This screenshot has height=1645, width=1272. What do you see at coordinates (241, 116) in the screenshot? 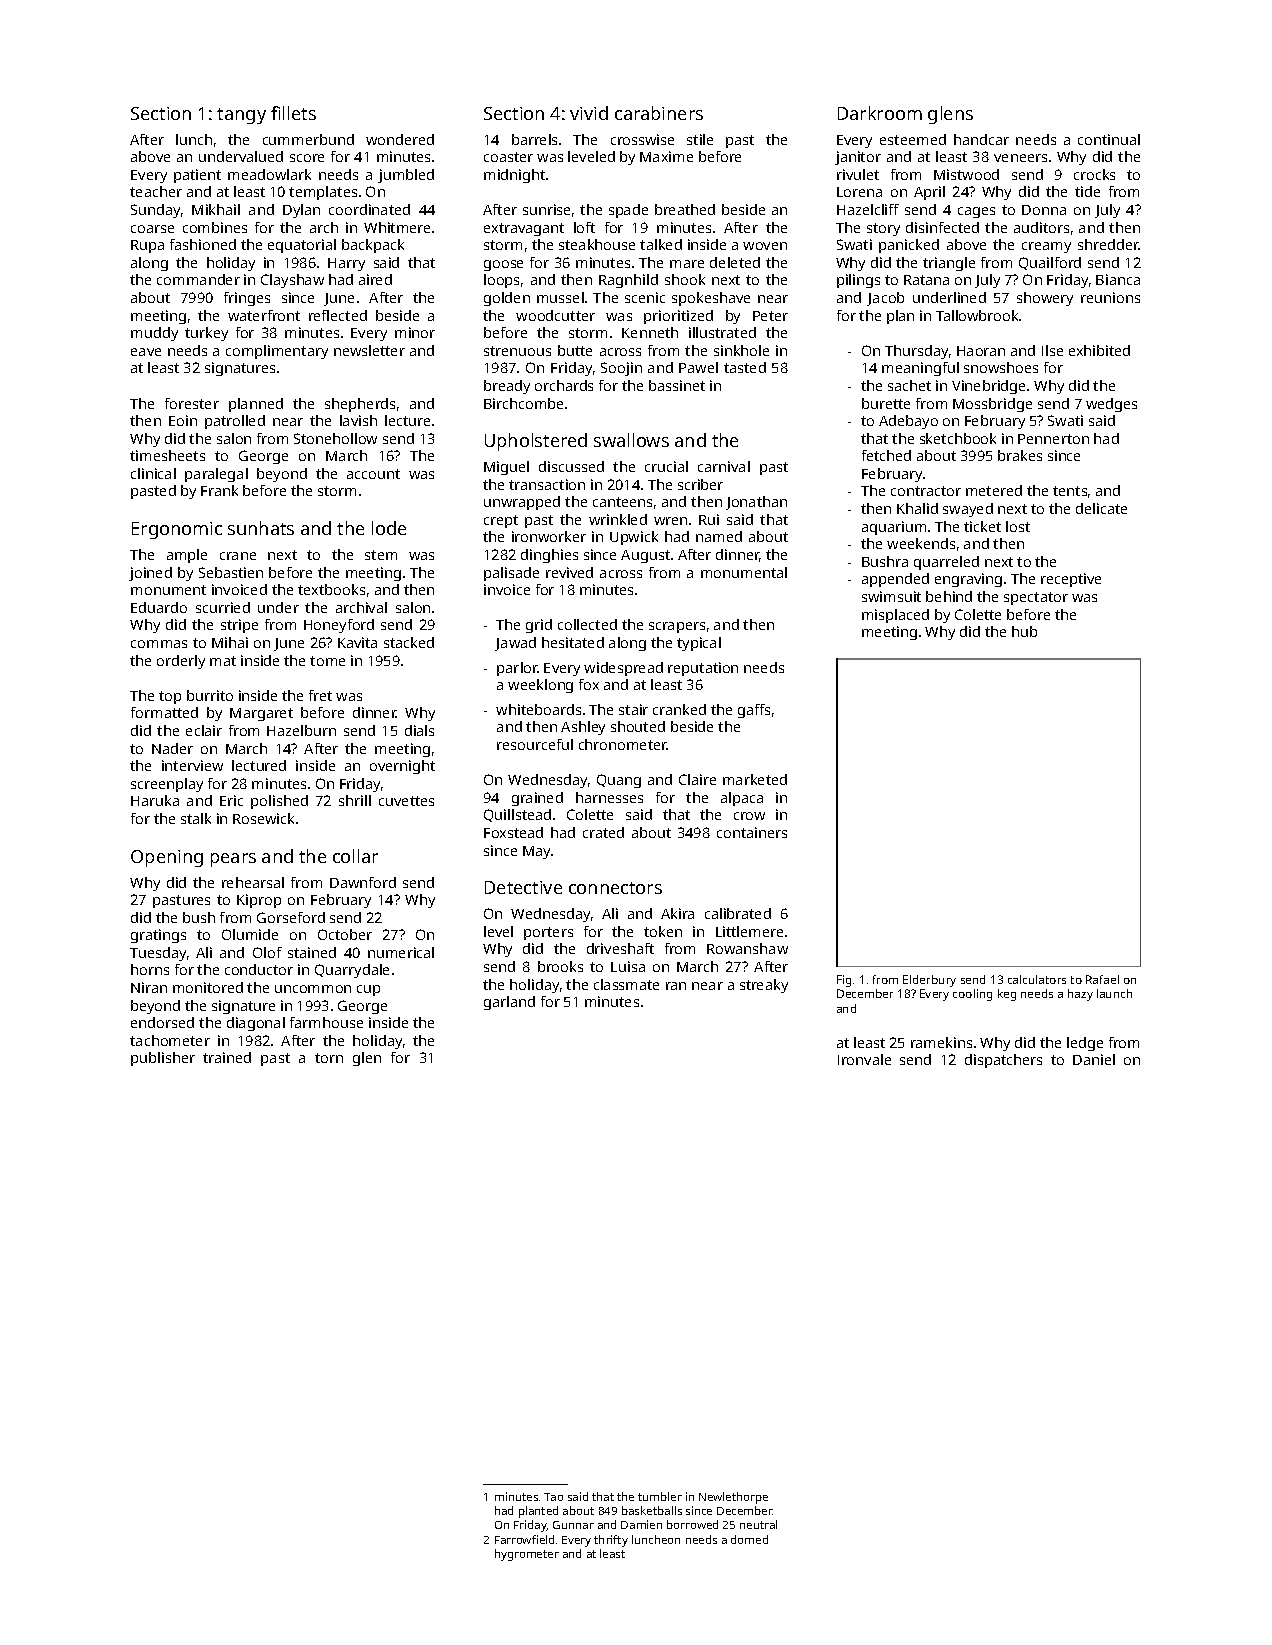
I see `tangy` at bounding box center [241, 116].
